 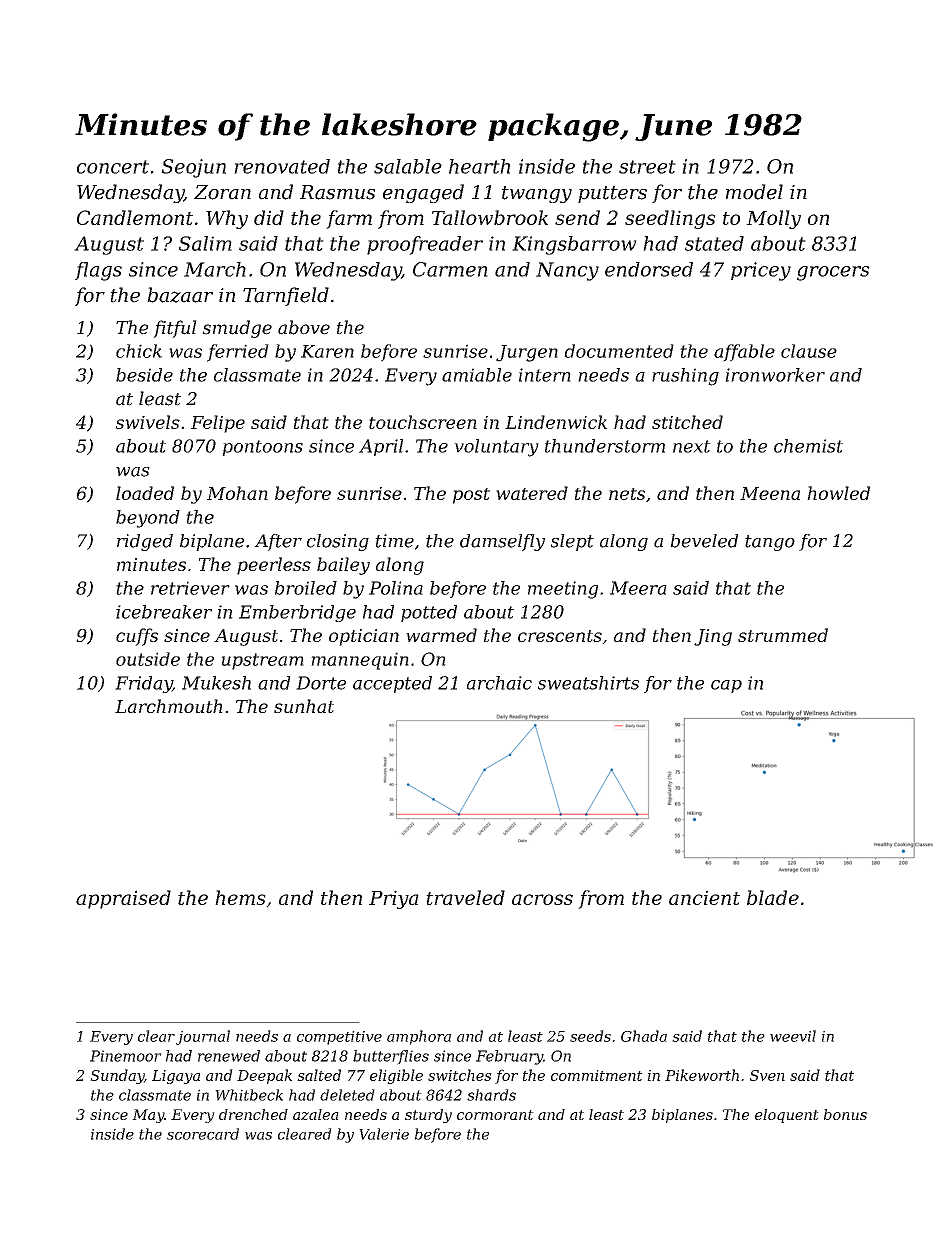 I want to click on crescents, so click(x=560, y=636).
